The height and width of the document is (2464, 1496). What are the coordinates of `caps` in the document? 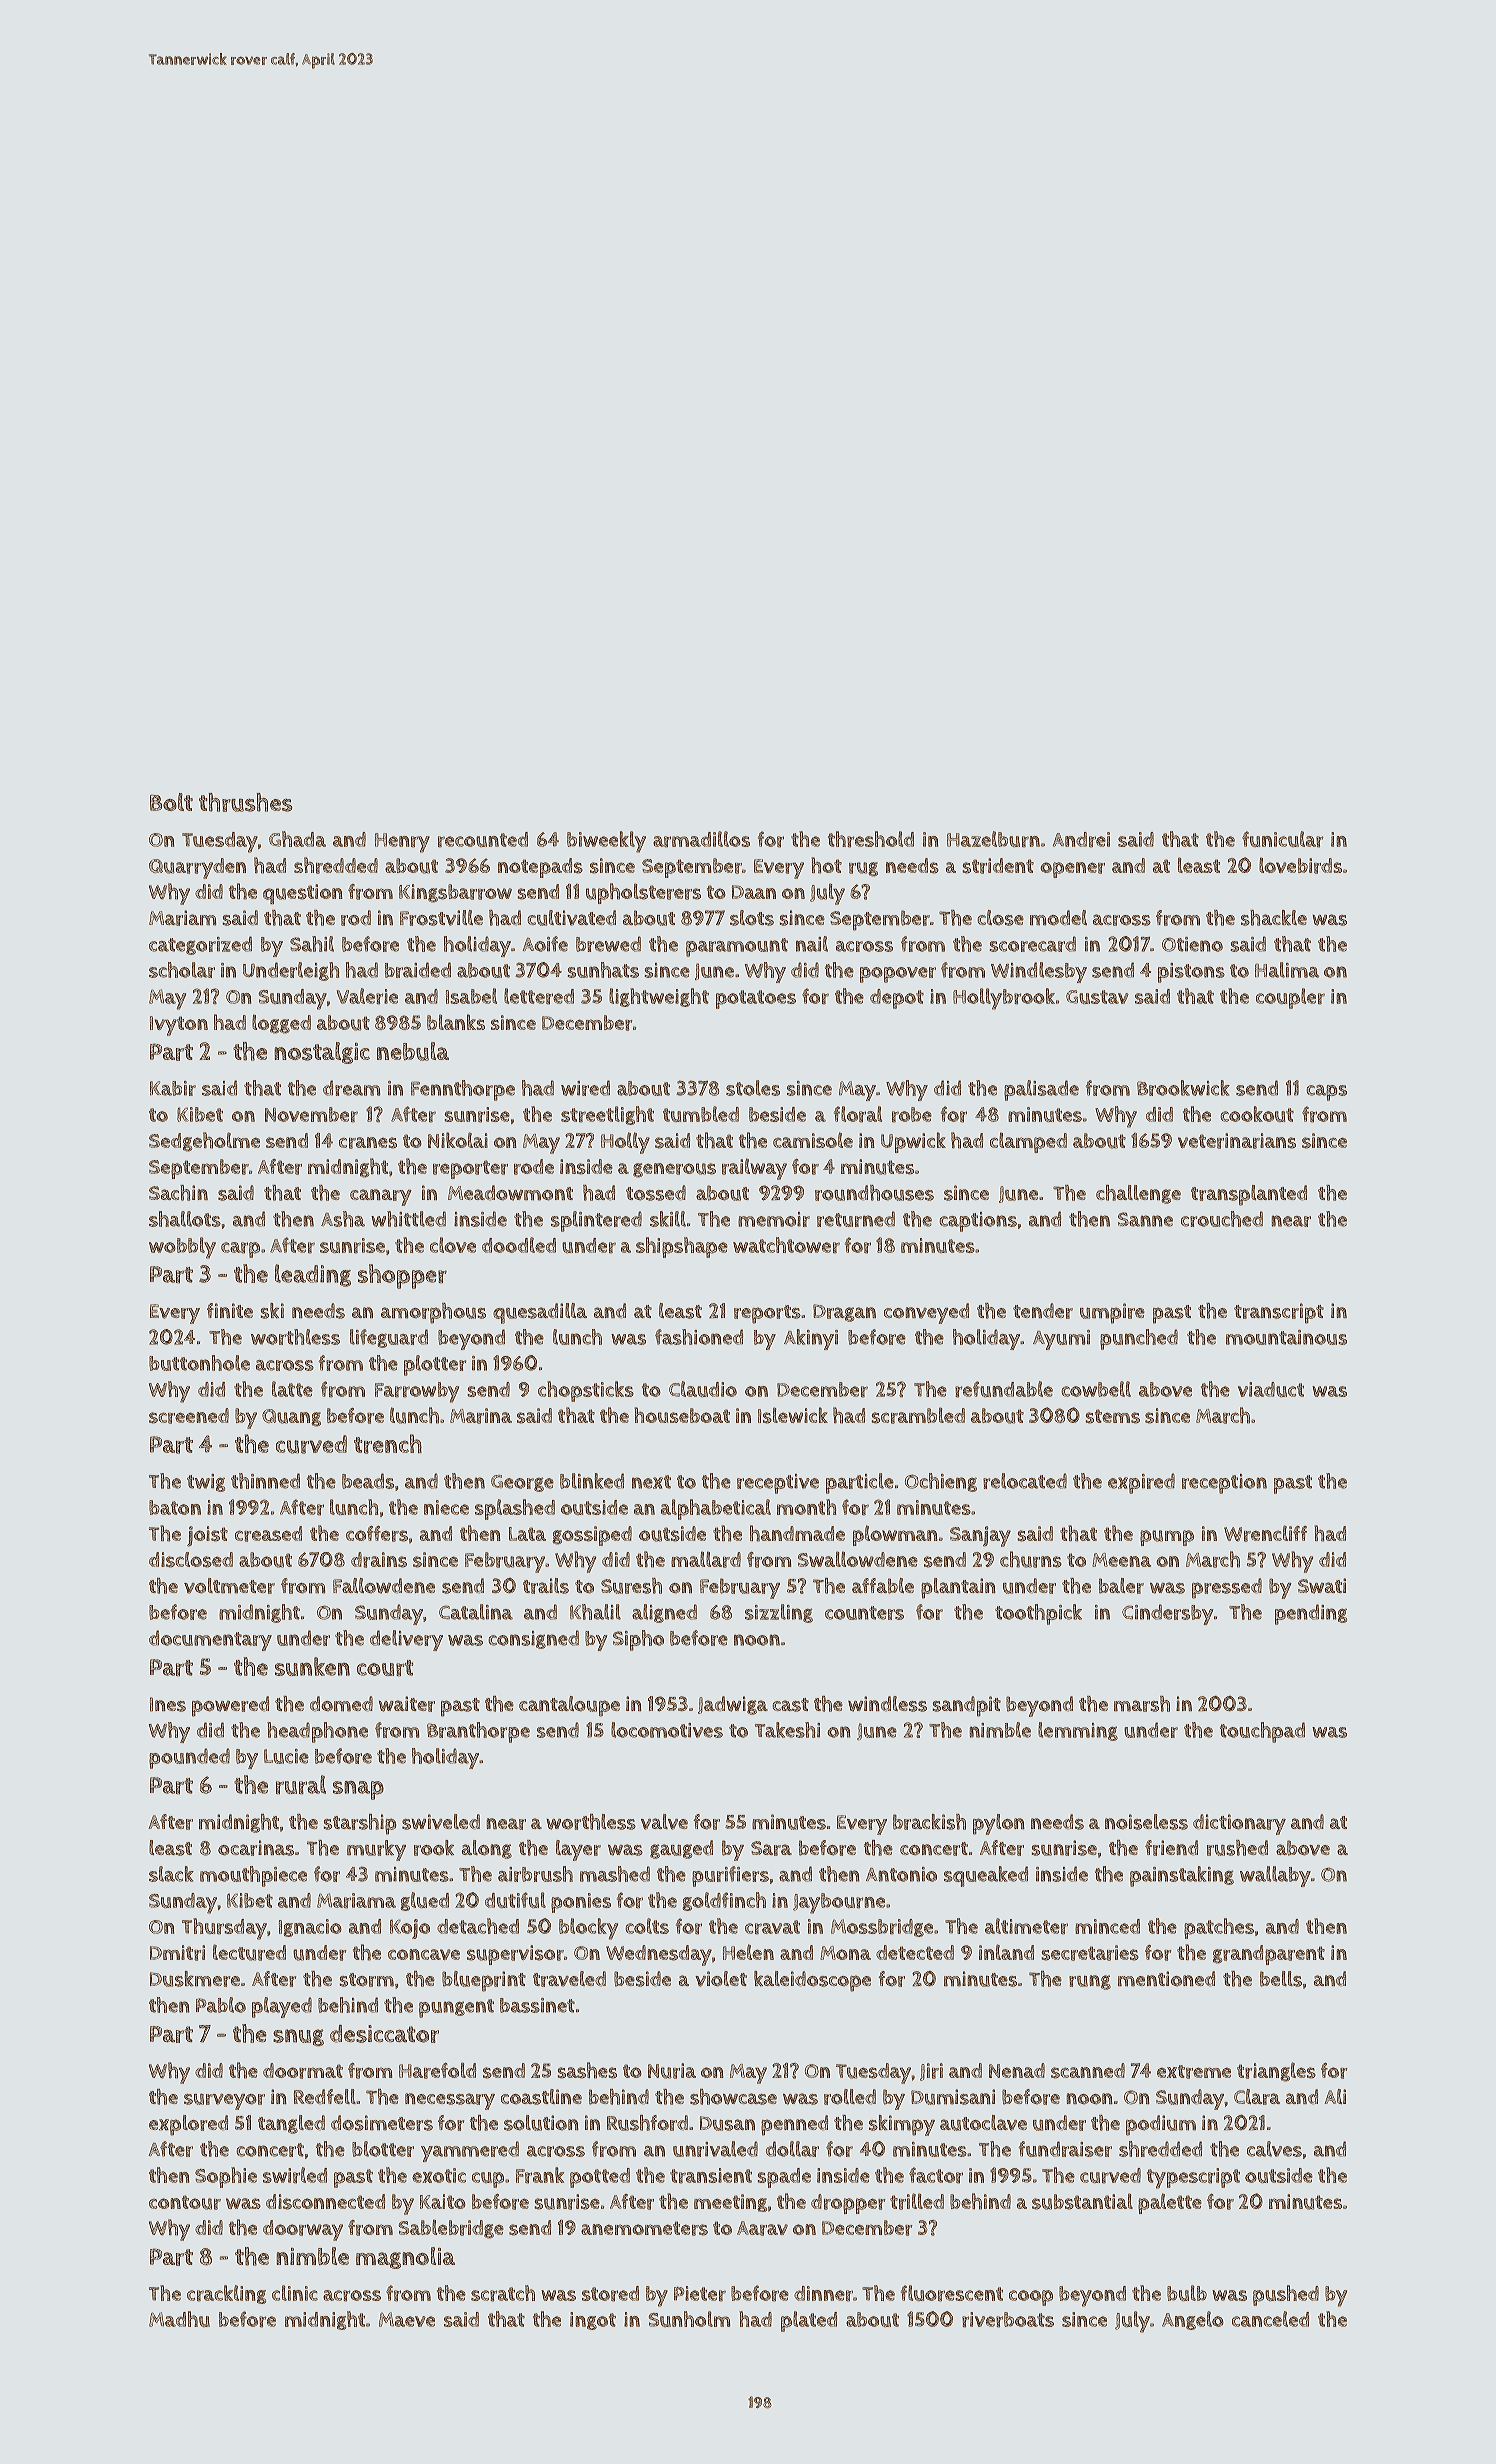 It's located at (1326, 1093).
